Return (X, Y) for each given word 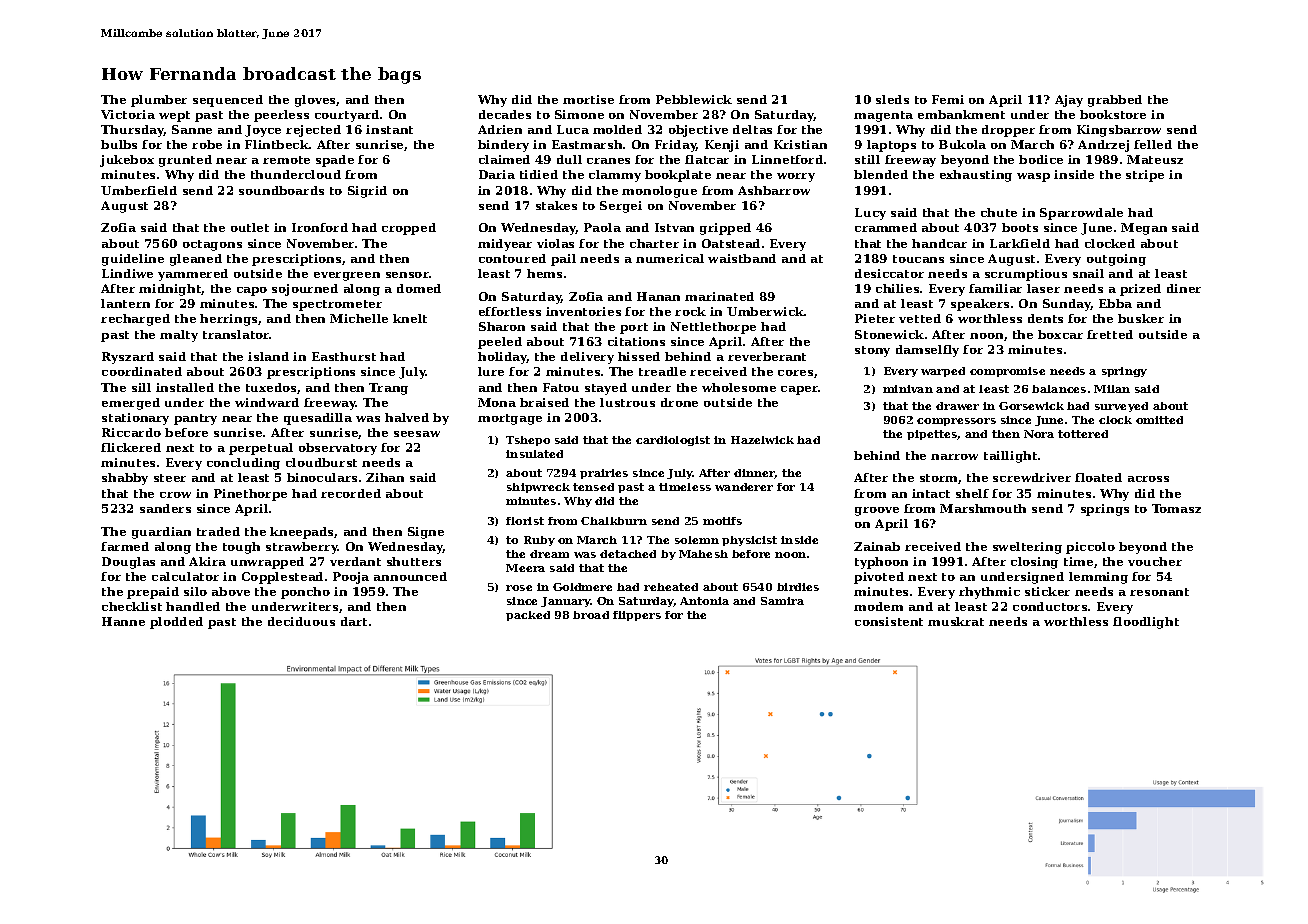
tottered (1083, 434)
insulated (534, 454)
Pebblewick (694, 99)
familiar (995, 288)
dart (354, 621)
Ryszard (128, 358)
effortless (510, 311)
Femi (948, 99)
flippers (637, 616)
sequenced (228, 101)
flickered (131, 447)
